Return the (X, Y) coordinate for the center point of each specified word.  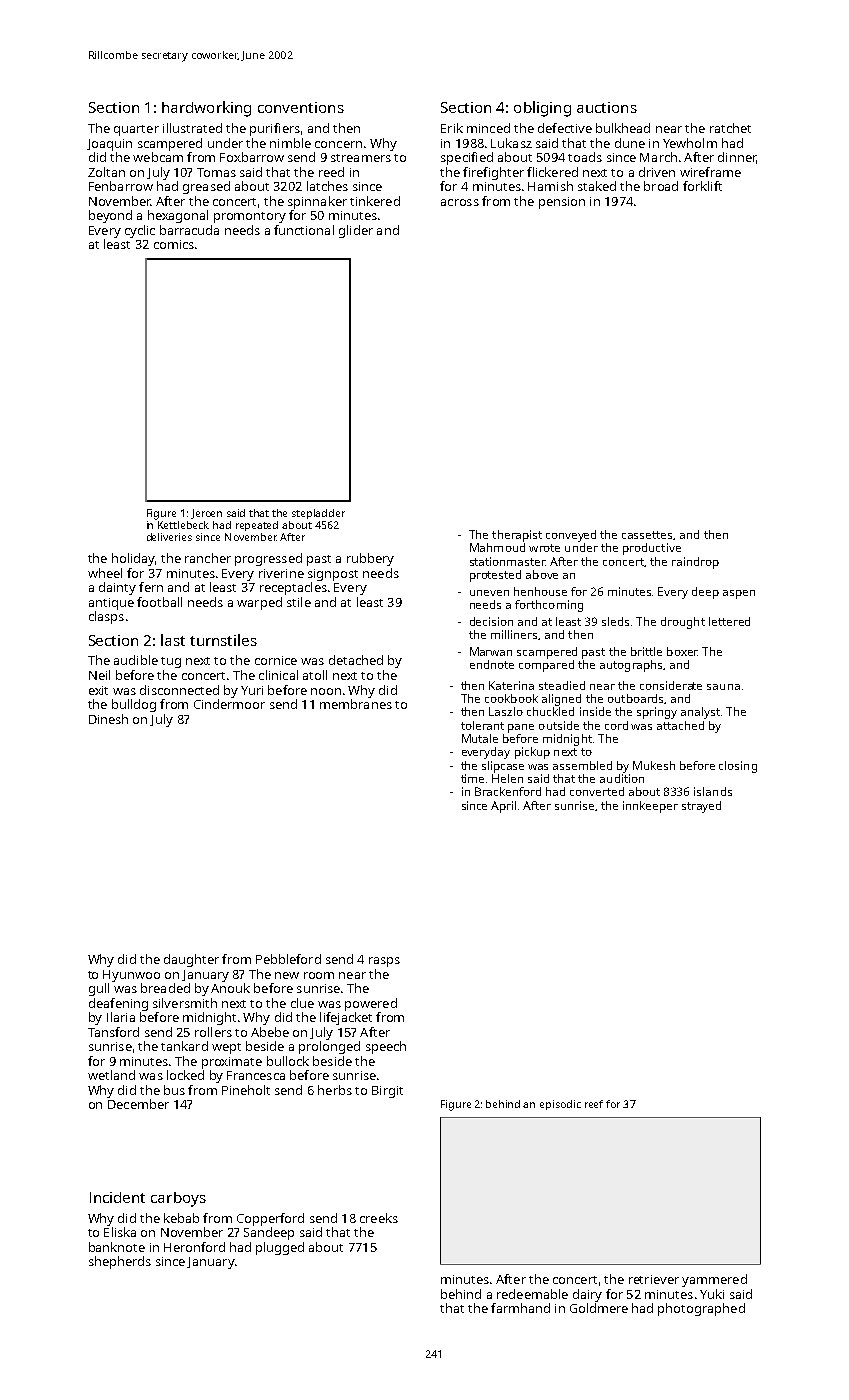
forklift (702, 186)
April (503, 807)
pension (562, 203)
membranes (356, 704)
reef (594, 1104)
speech (386, 1047)
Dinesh (108, 719)
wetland (111, 1075)
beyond (110, 216)
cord (616, 725)
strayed (701, 807)
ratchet (730, 128)
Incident (117, 1197)
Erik (452, 128)
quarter (136, 130)
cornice (276, 660)
